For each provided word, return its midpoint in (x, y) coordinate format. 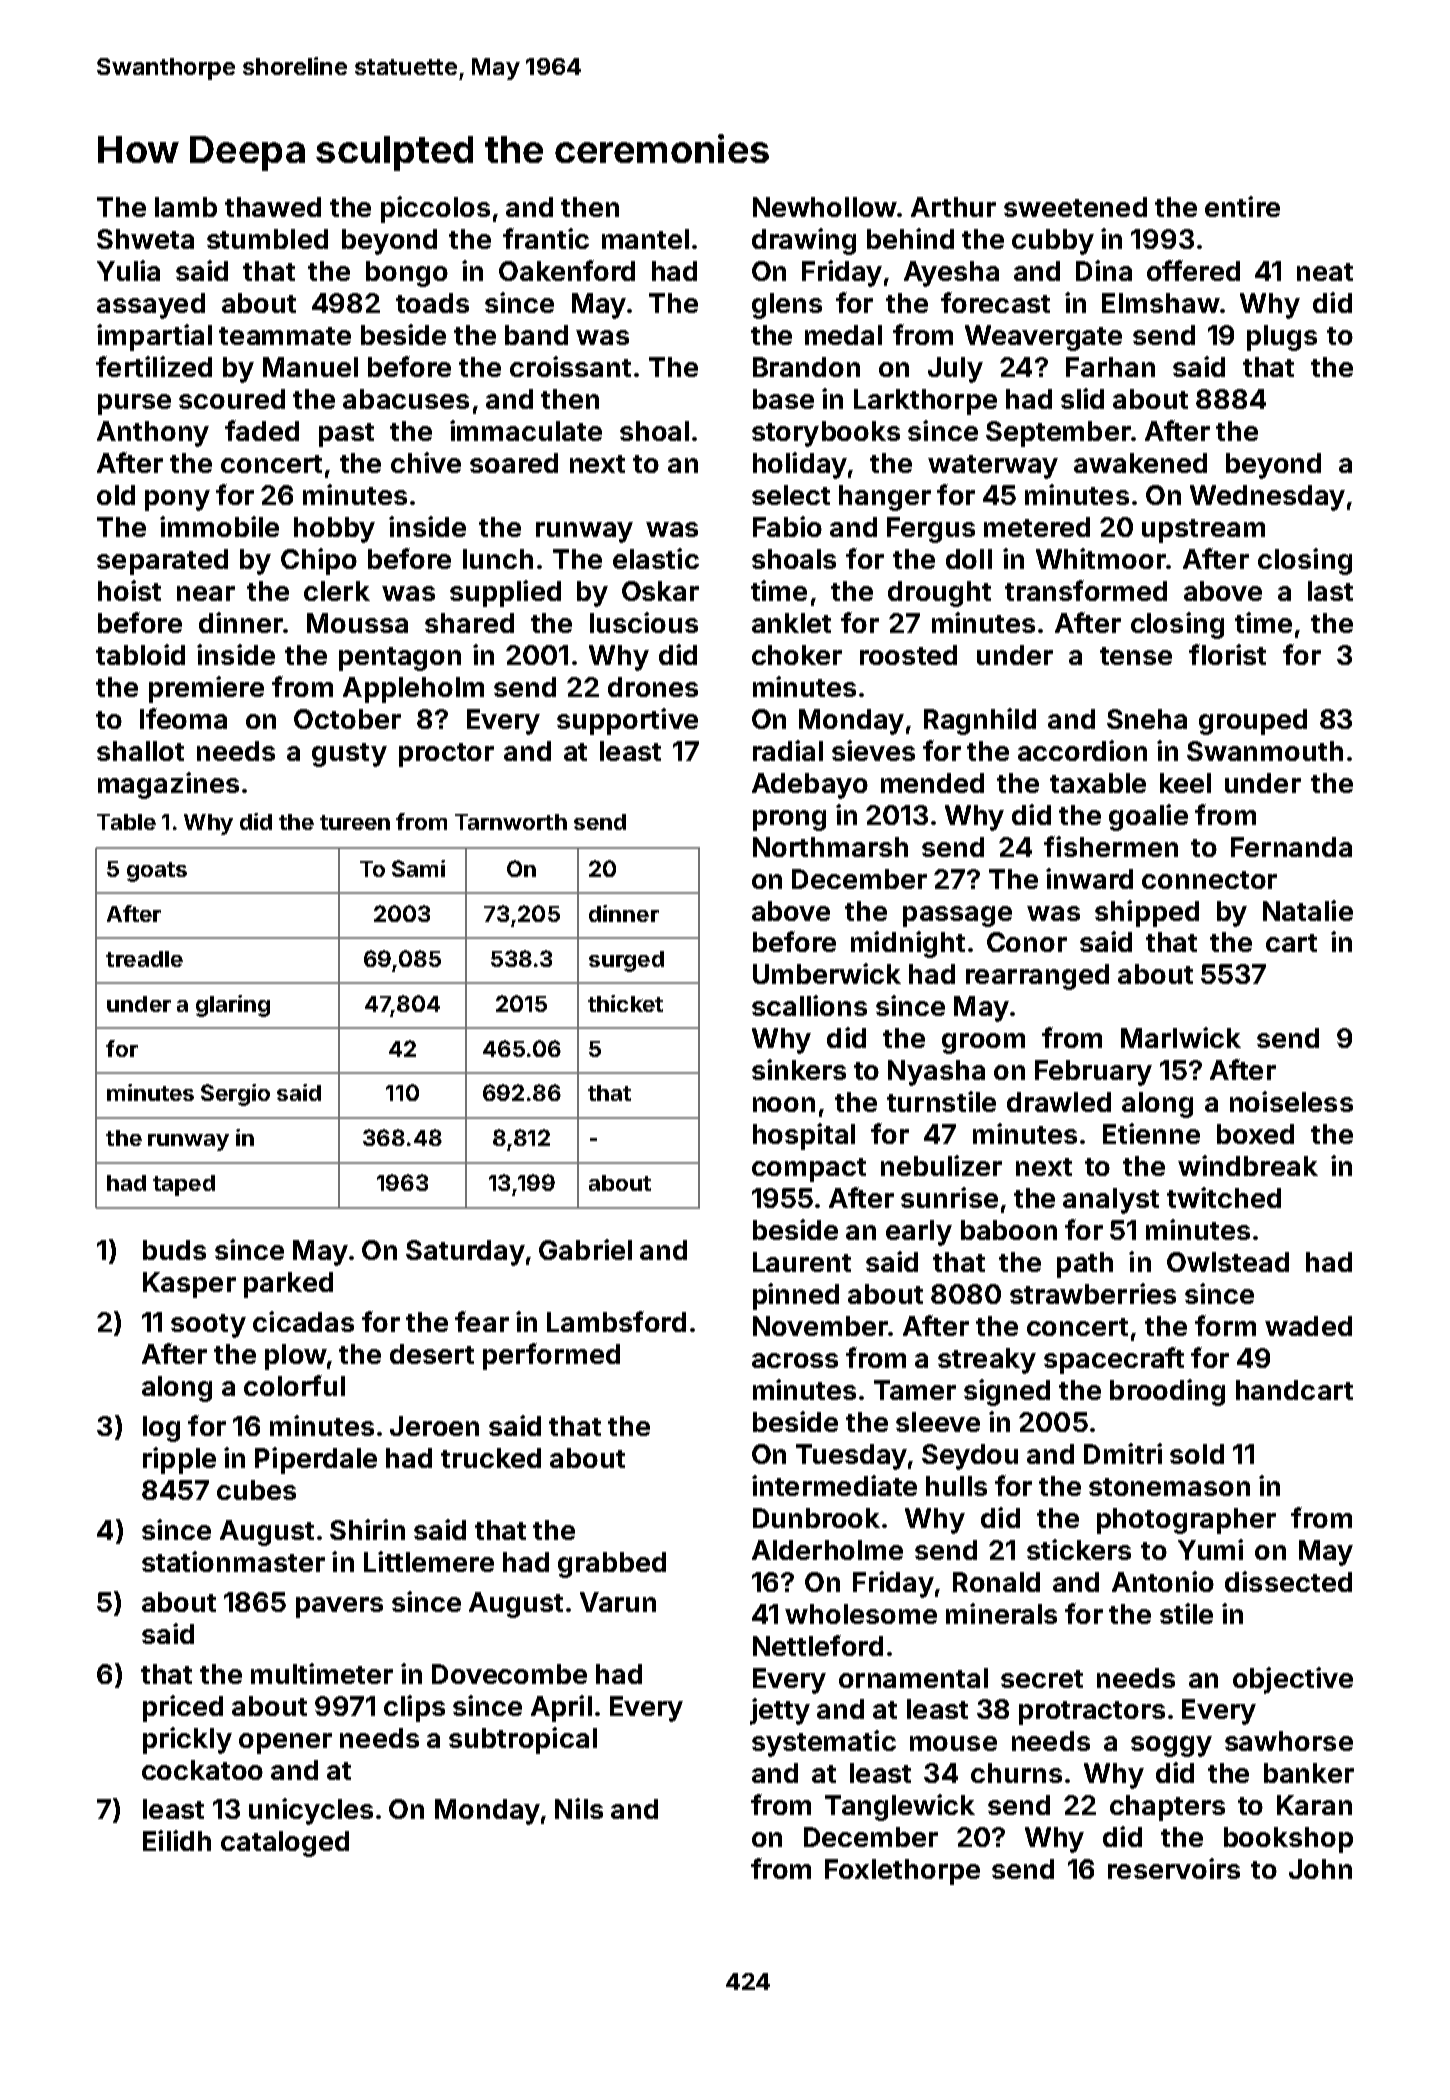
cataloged (285, 1844)
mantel (645, 239)
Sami (418, 868)
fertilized (154, 366)
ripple (179, 1460)
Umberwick (827, 973)
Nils (579, 1808)
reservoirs (1174, 1868)
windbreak (1248, 1165)
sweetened (1075, 207)
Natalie (1308, 910)
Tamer (915, 1390)
